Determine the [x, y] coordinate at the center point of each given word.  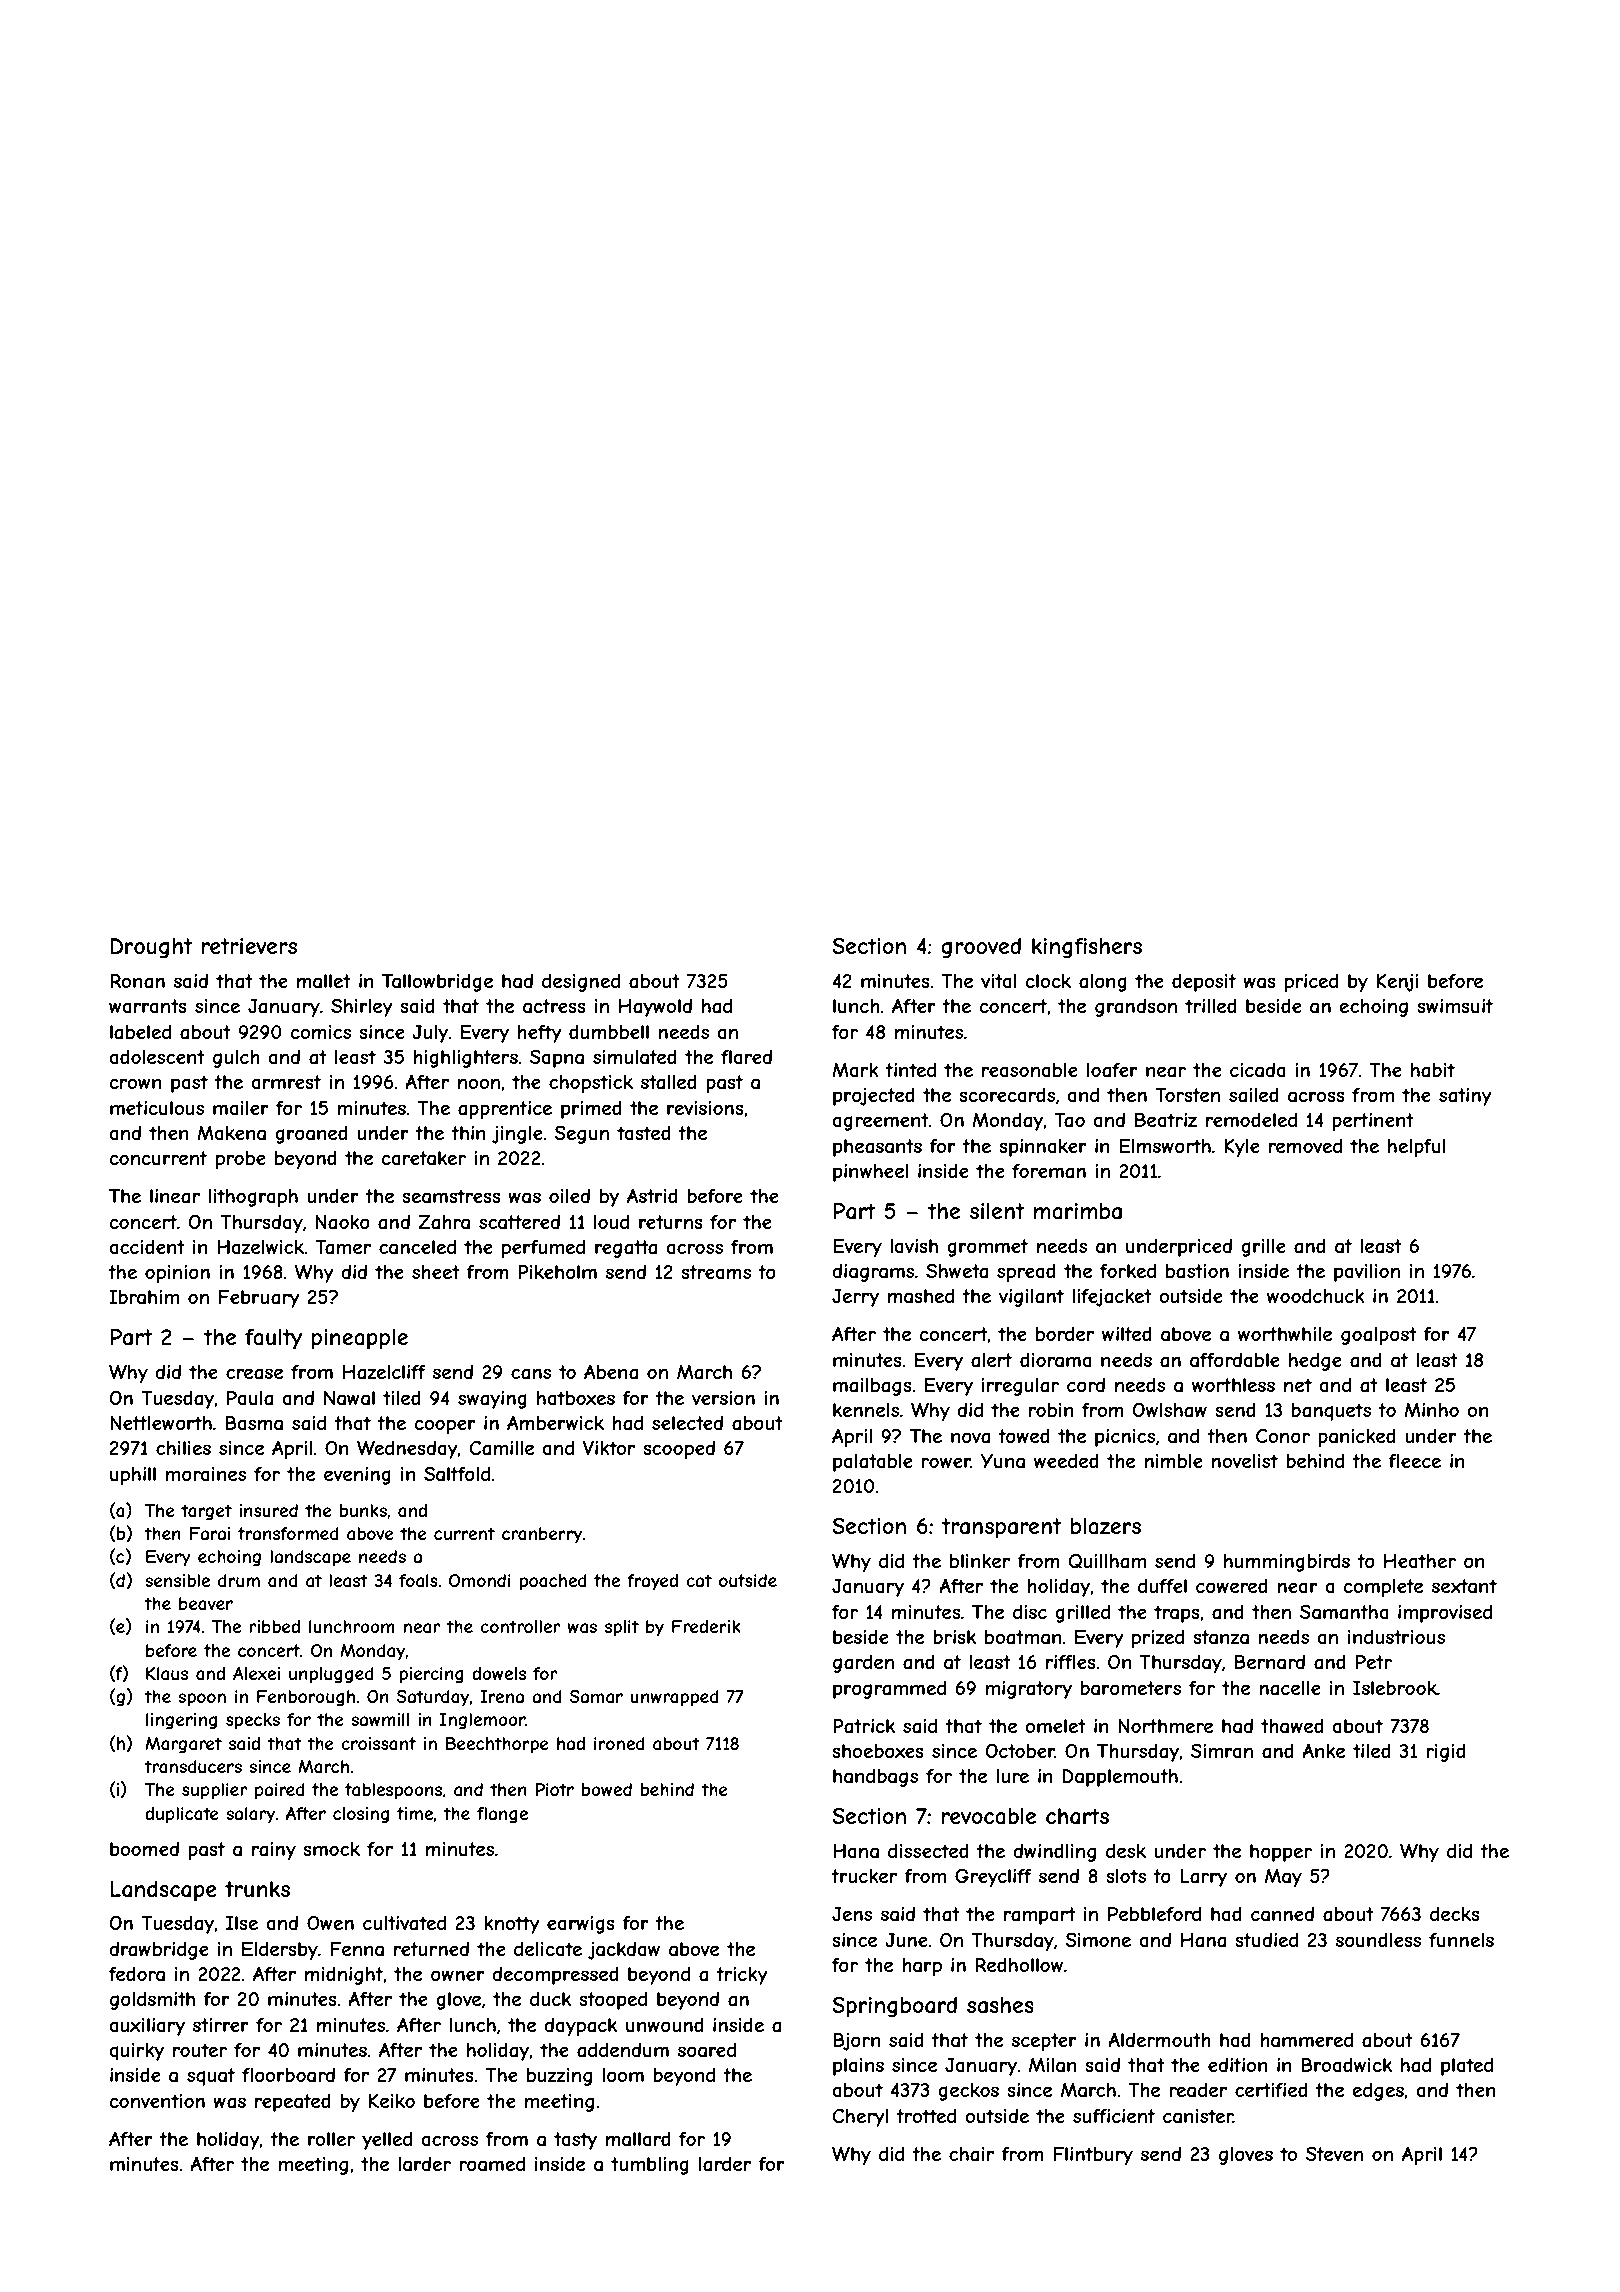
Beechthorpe [497, 1745]
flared [746, 1057]
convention [157, 2101]
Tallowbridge [437, 983]
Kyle [1242, 1148]
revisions [705, 1108]
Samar [596, 1696]
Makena [231, 1133]
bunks [363, 1510]
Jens [852, 1914]
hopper [1281, 1853]
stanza [1221, 1637]
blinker [980, 1561]
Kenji [1397, 983]
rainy [274, 1851]
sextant [1464, 1586]
